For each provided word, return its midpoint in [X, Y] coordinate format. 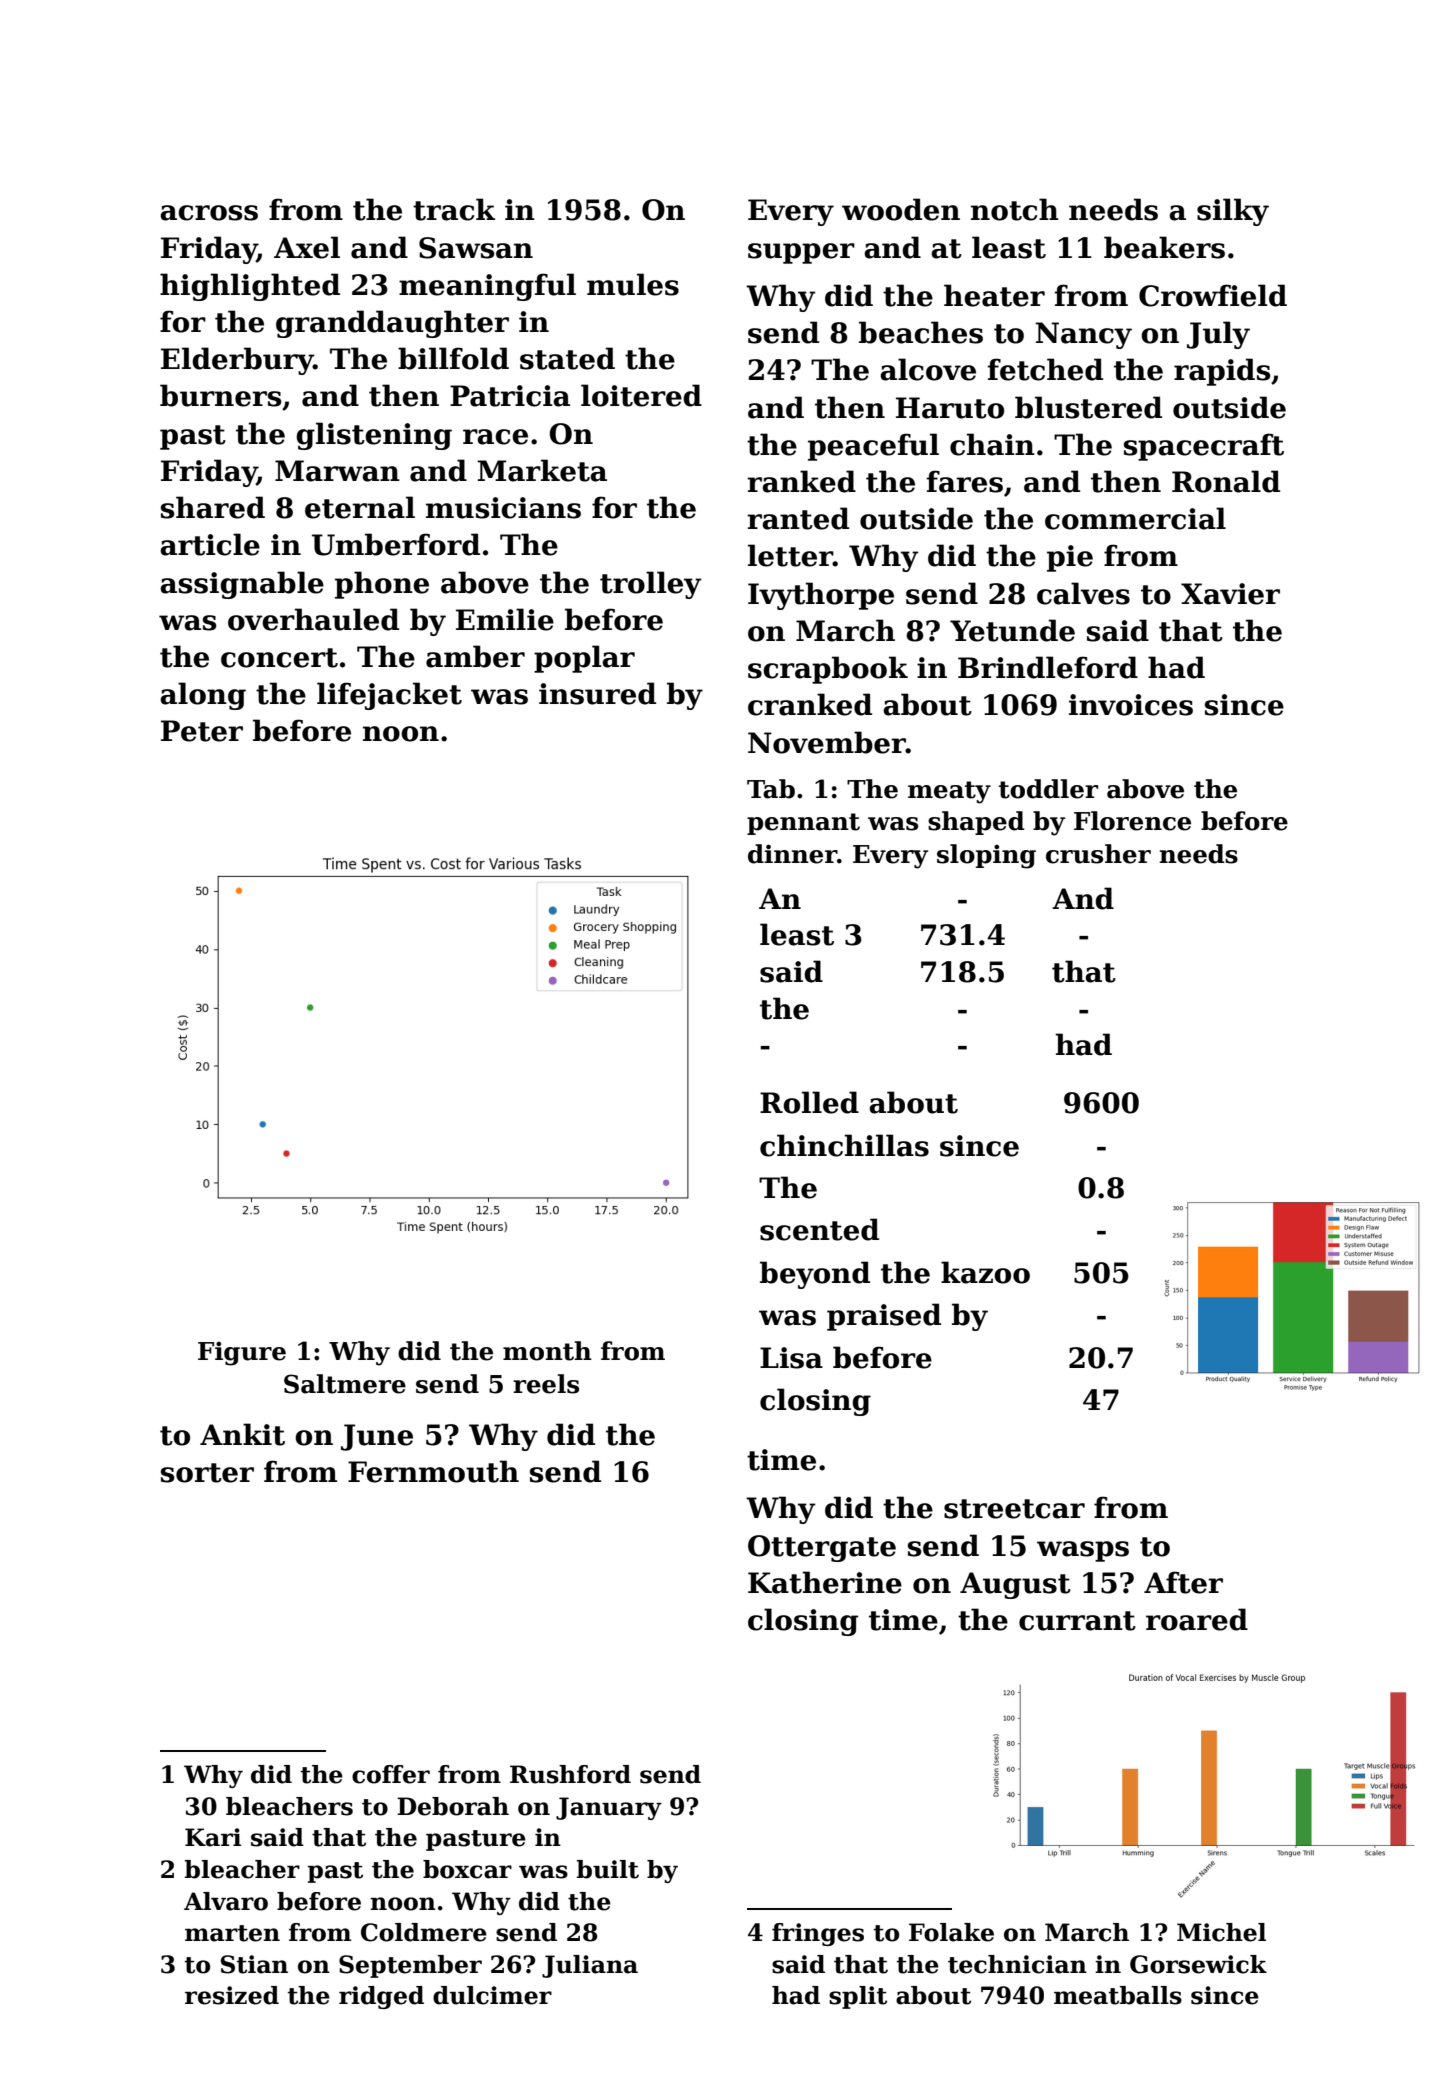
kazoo [985, 1272]
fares [965, 481]
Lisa [791, 1358]
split [858, 1997]
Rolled [809, 1102]
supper [801, 253]
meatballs [1118, 1995]
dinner [792, 854]
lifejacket [389, 696]
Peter [202, 731]
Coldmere [424, 1932]
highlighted [250, 287]
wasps [1083, 1551]
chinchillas [844, 1145]
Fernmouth [433, 1471]
